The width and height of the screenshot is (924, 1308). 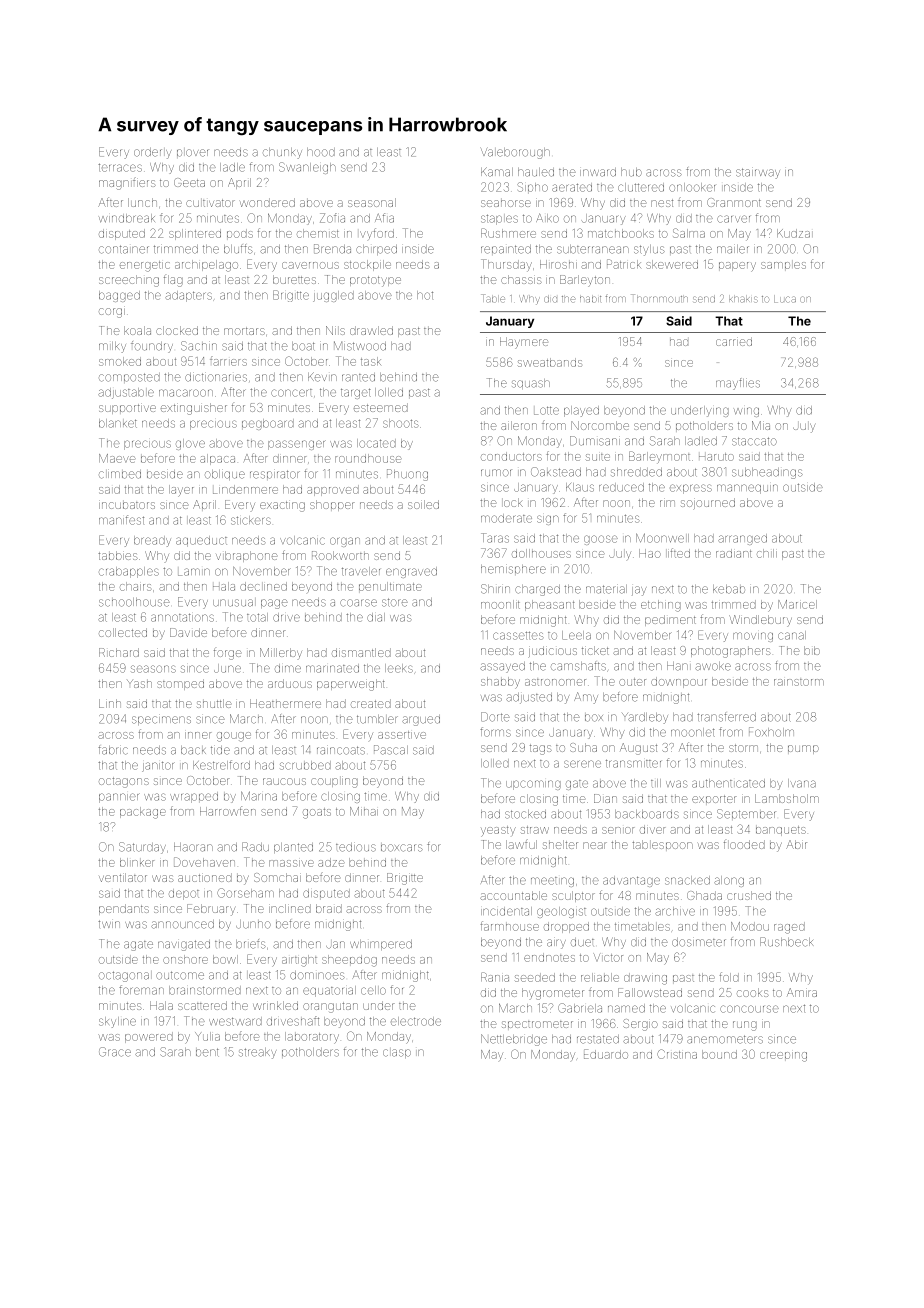 I want to click on Leela, so click(x=576, y=635).
